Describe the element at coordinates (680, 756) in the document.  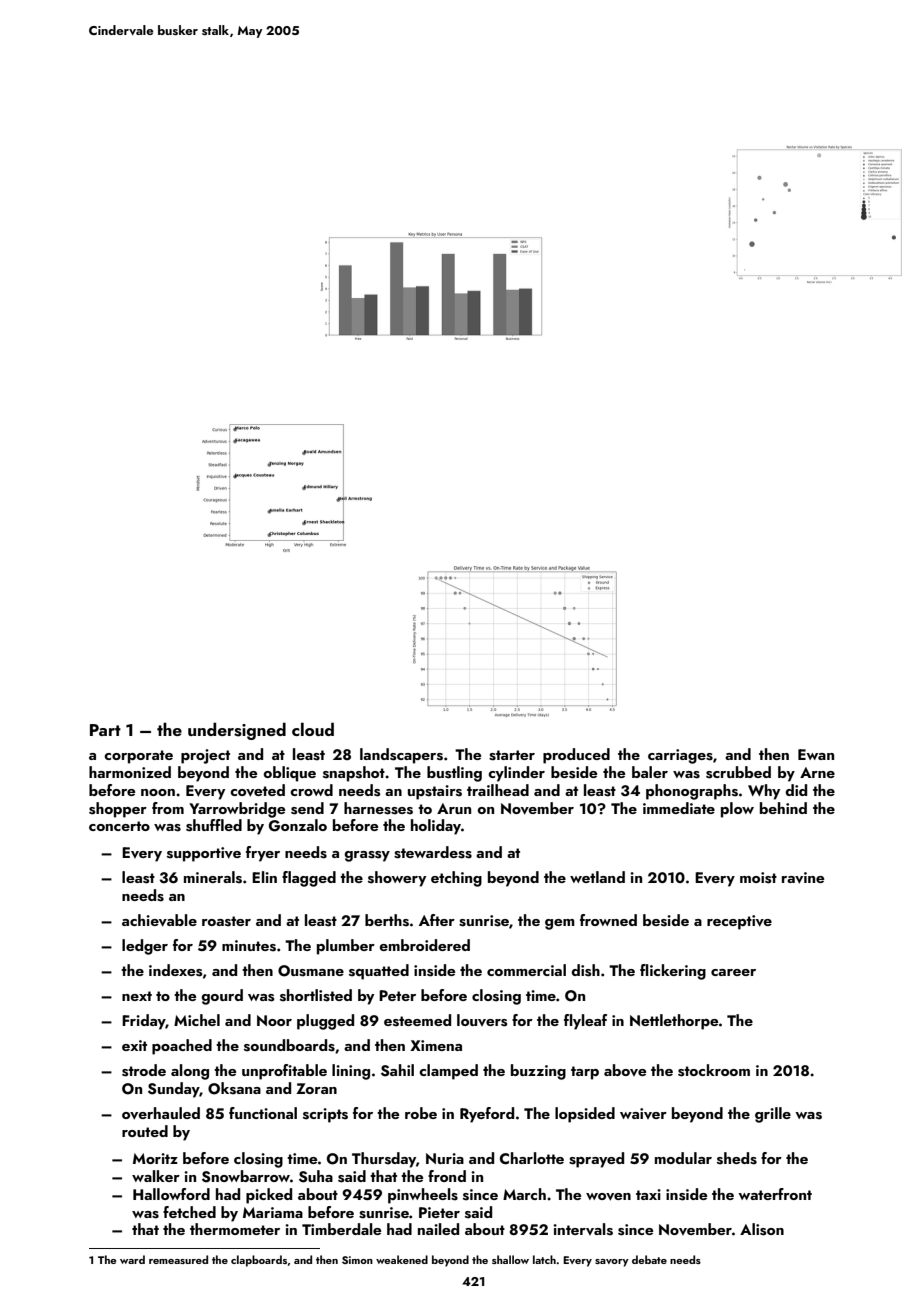
I see `carriages` at that location.
